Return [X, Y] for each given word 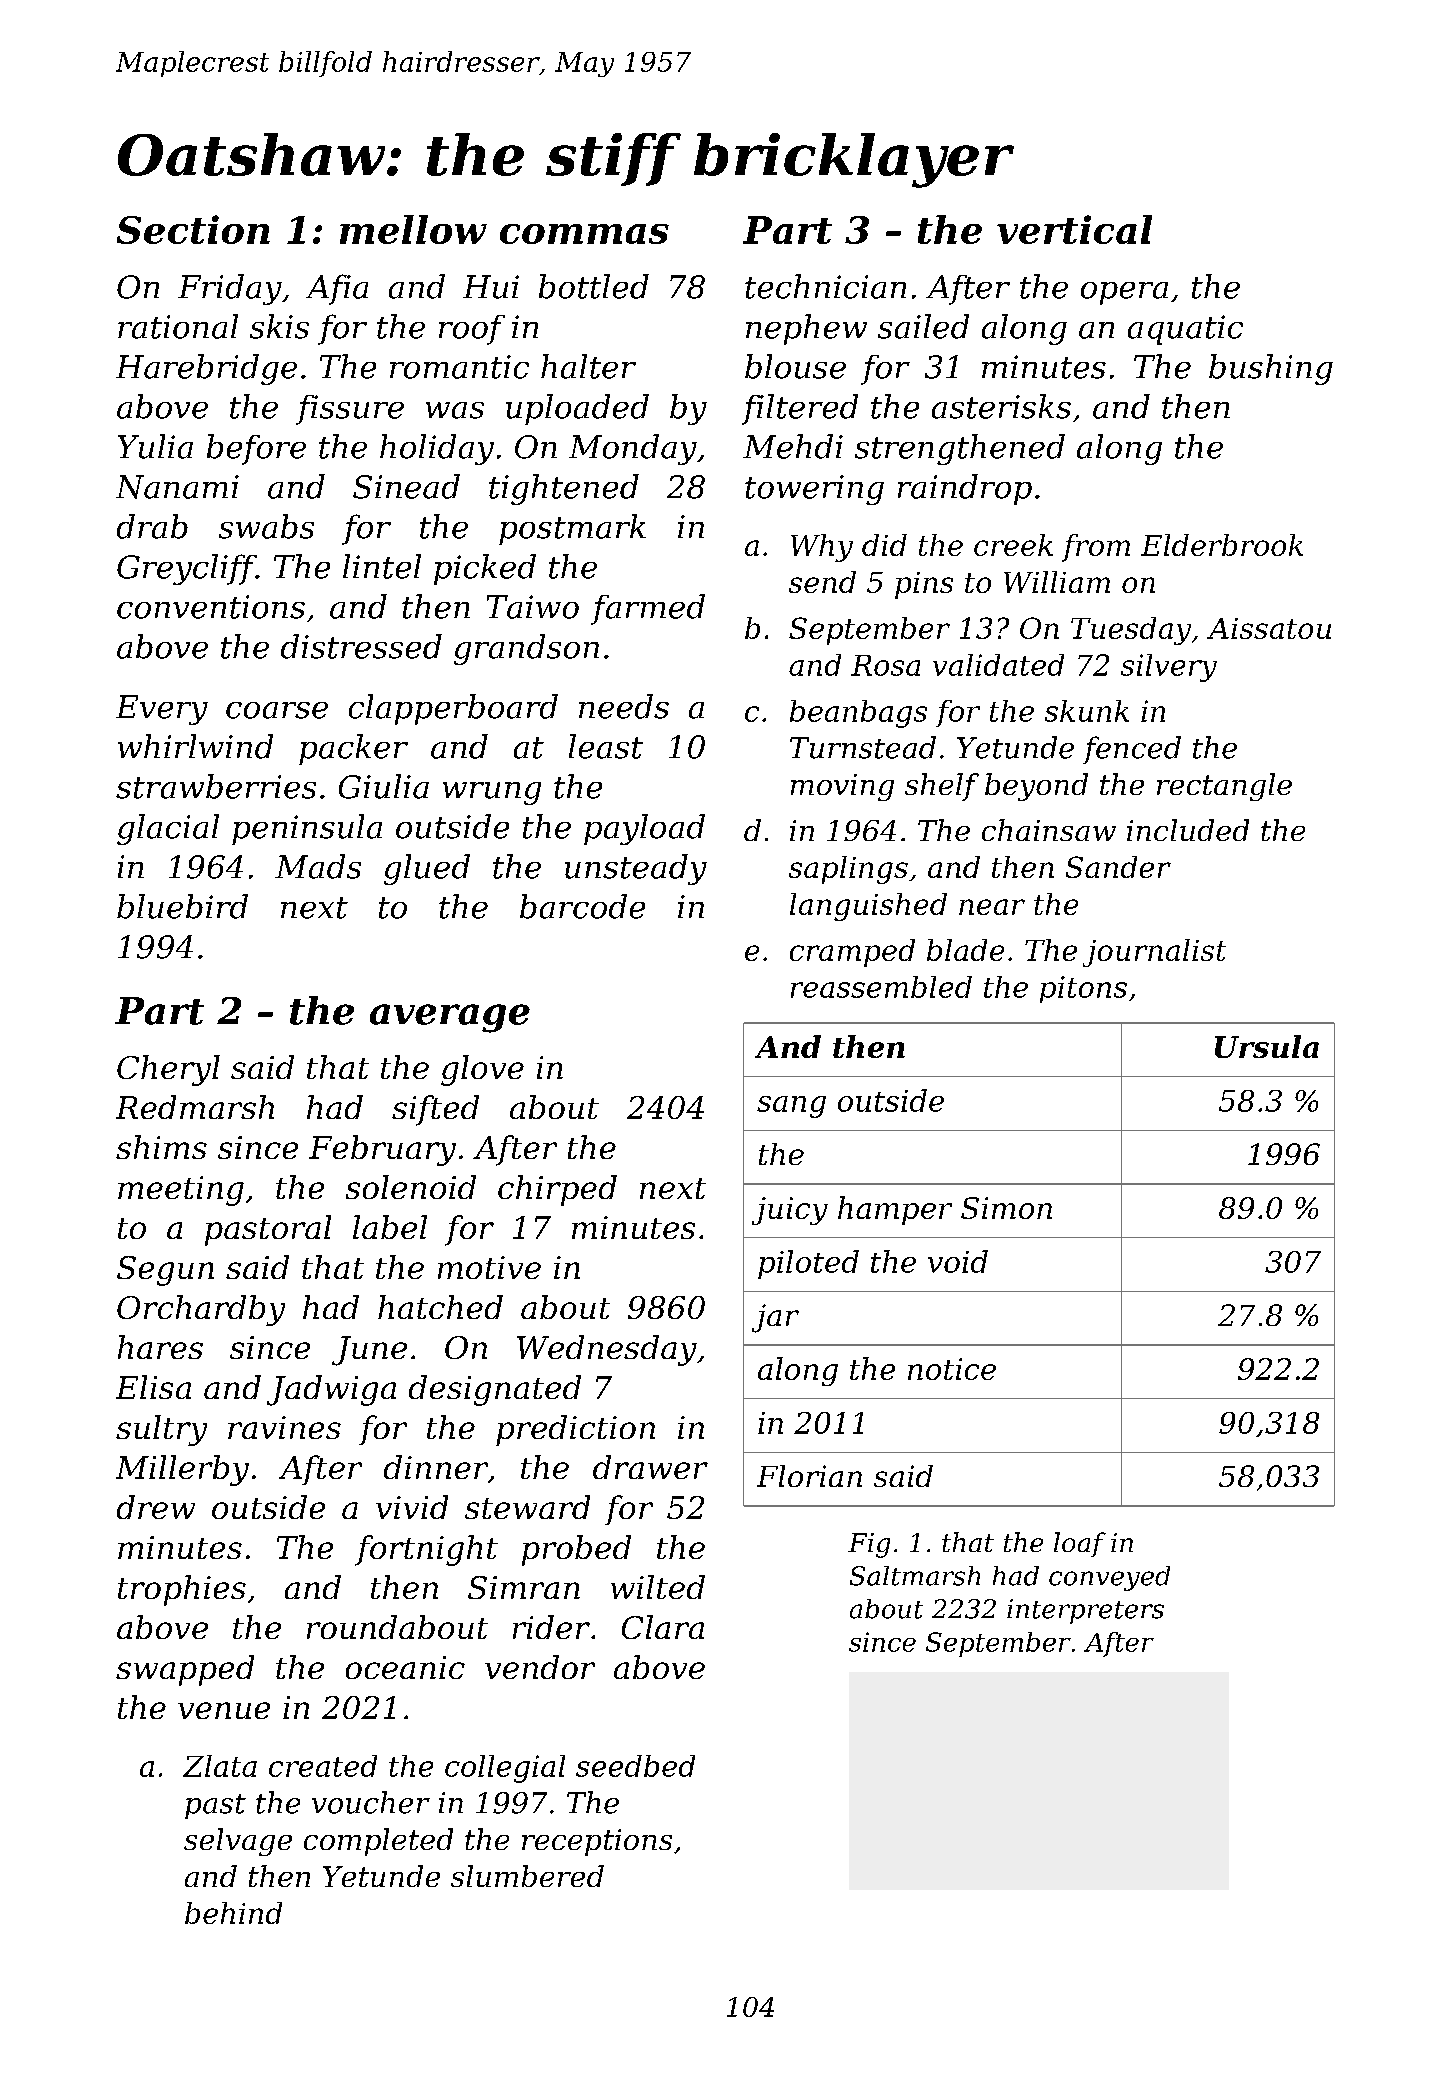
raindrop [965, 489]
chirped [557, 1190]
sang [791, 1107]
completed [378, 1842]
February [382, 1150]
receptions [597, 1842]
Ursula [1267, 1046]
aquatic [1185, 330]
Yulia [155, 446]
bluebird [182, 906]
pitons [1083, 989]
